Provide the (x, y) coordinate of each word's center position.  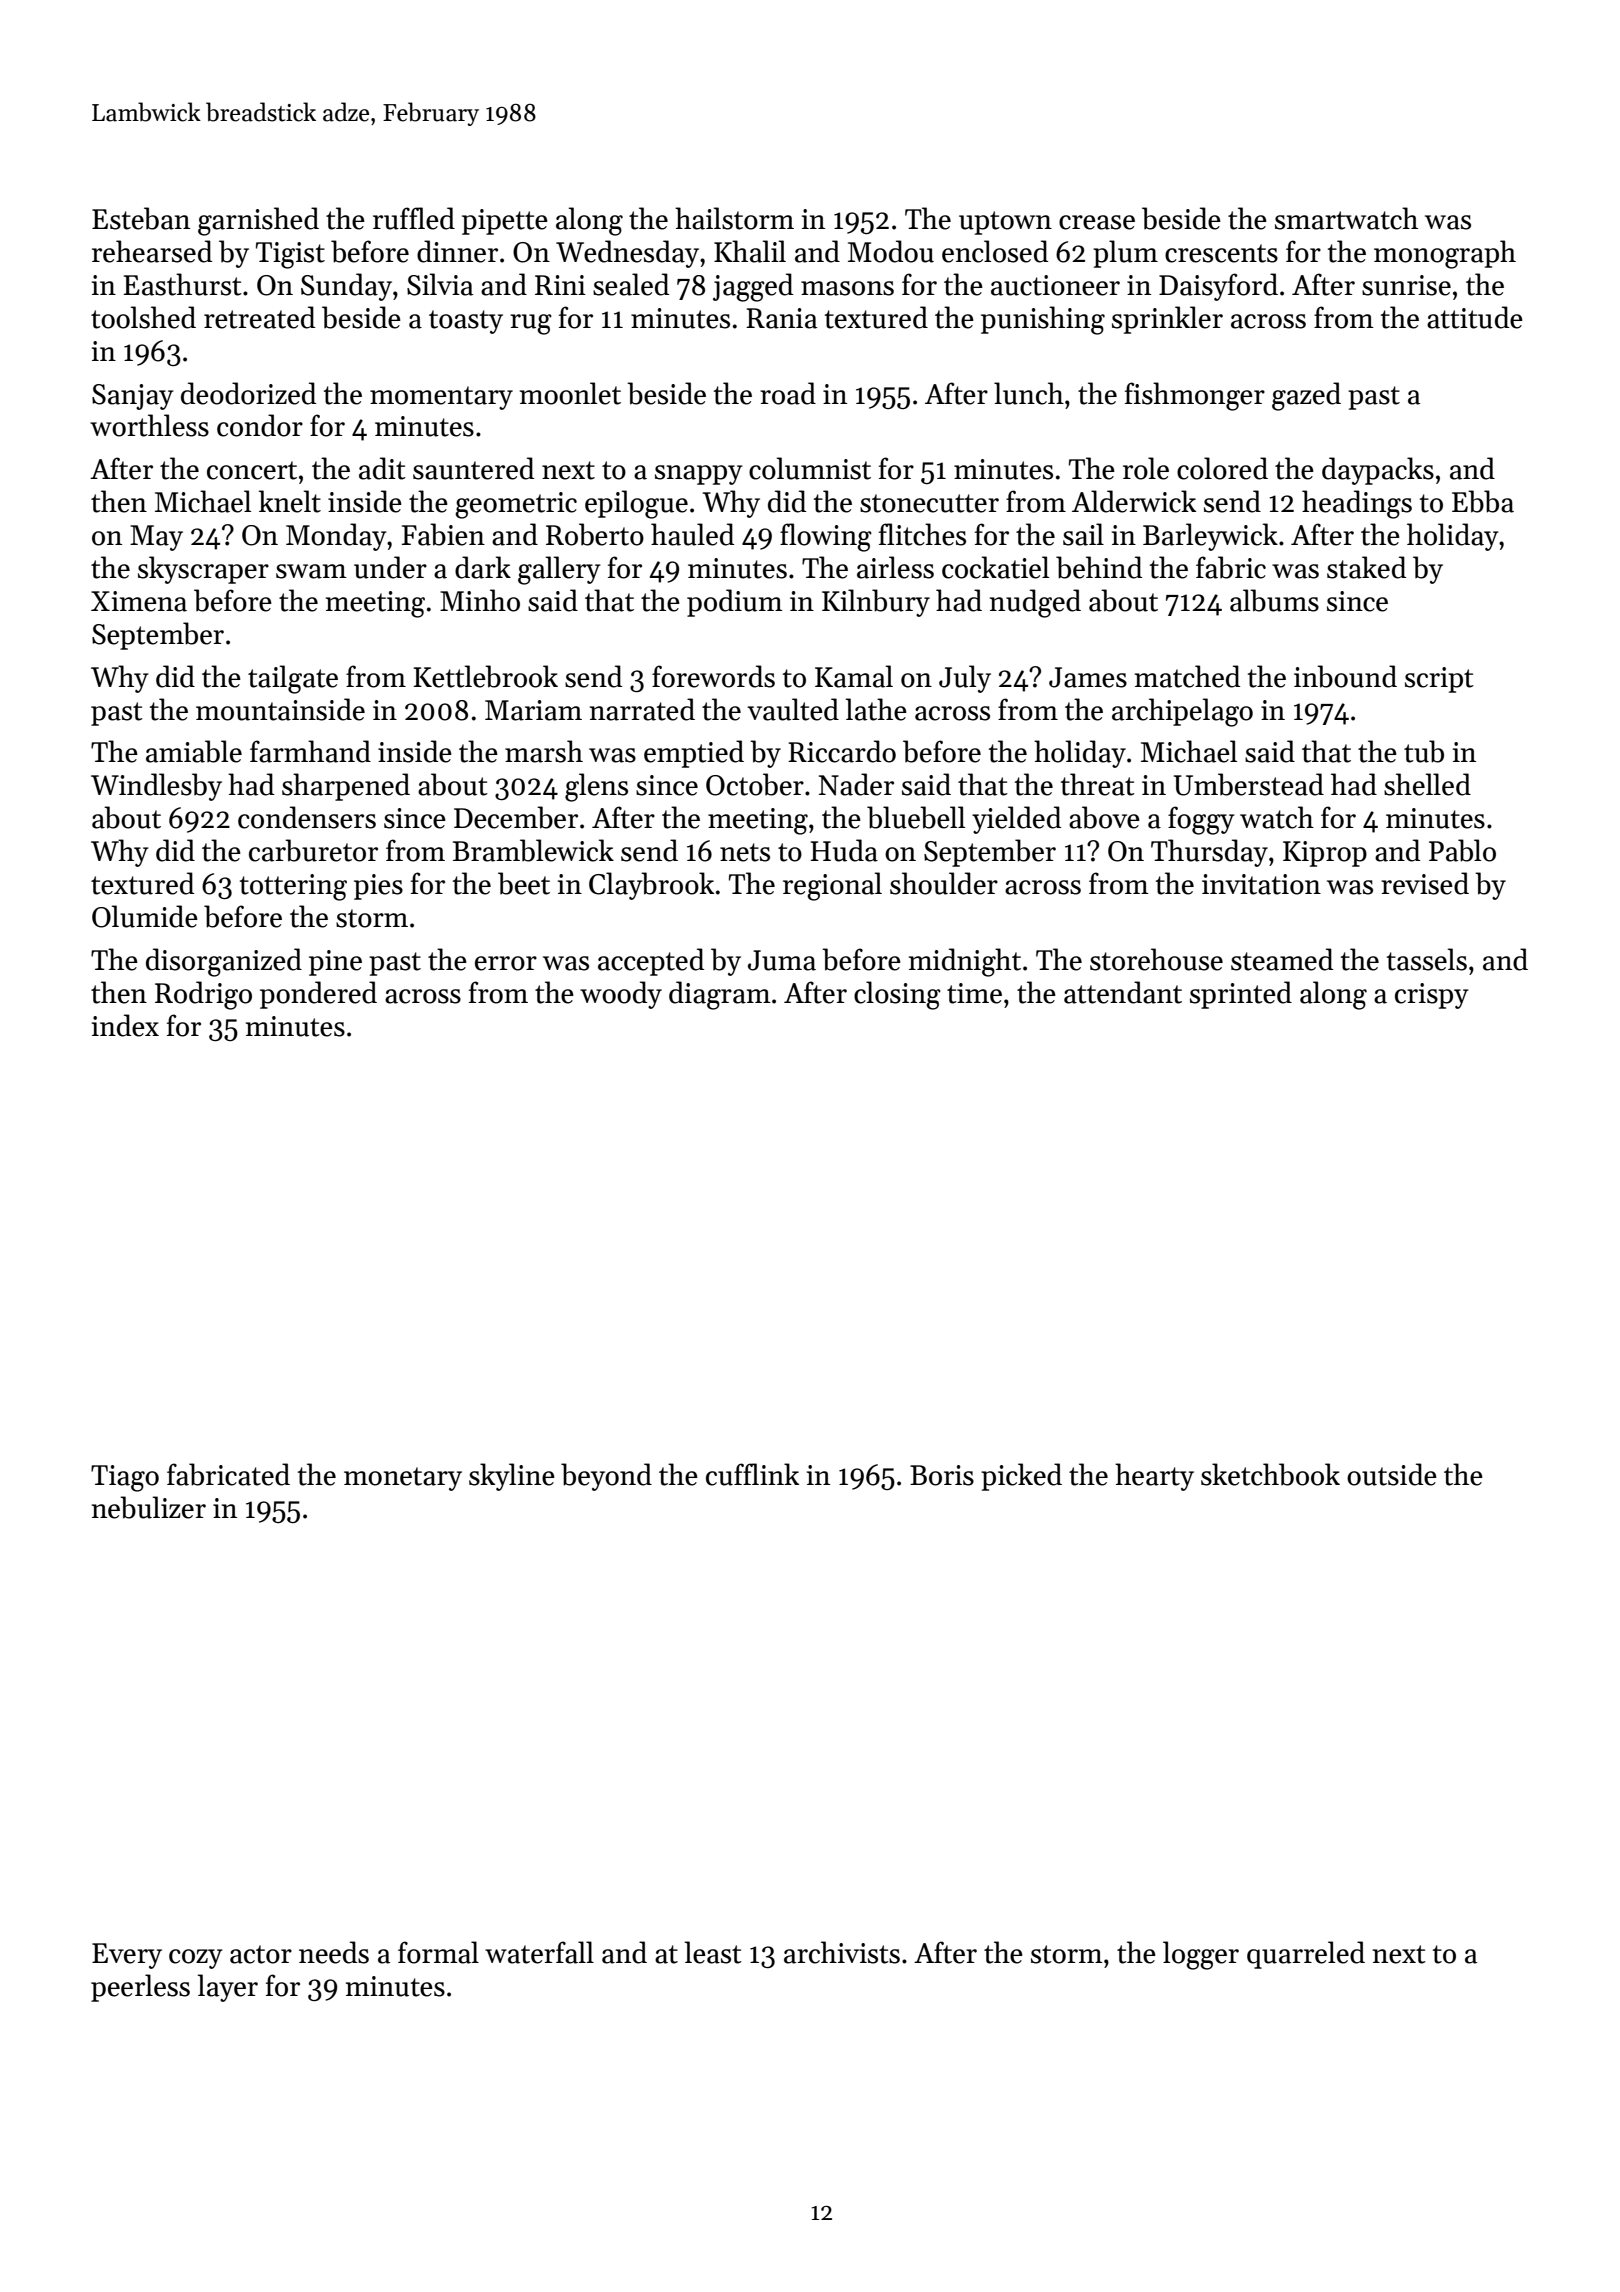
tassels (1427, 959)
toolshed (143, 317)
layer (228, 1988)
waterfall (539, 1952)
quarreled (1306, 1955)
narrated (642, 709)
